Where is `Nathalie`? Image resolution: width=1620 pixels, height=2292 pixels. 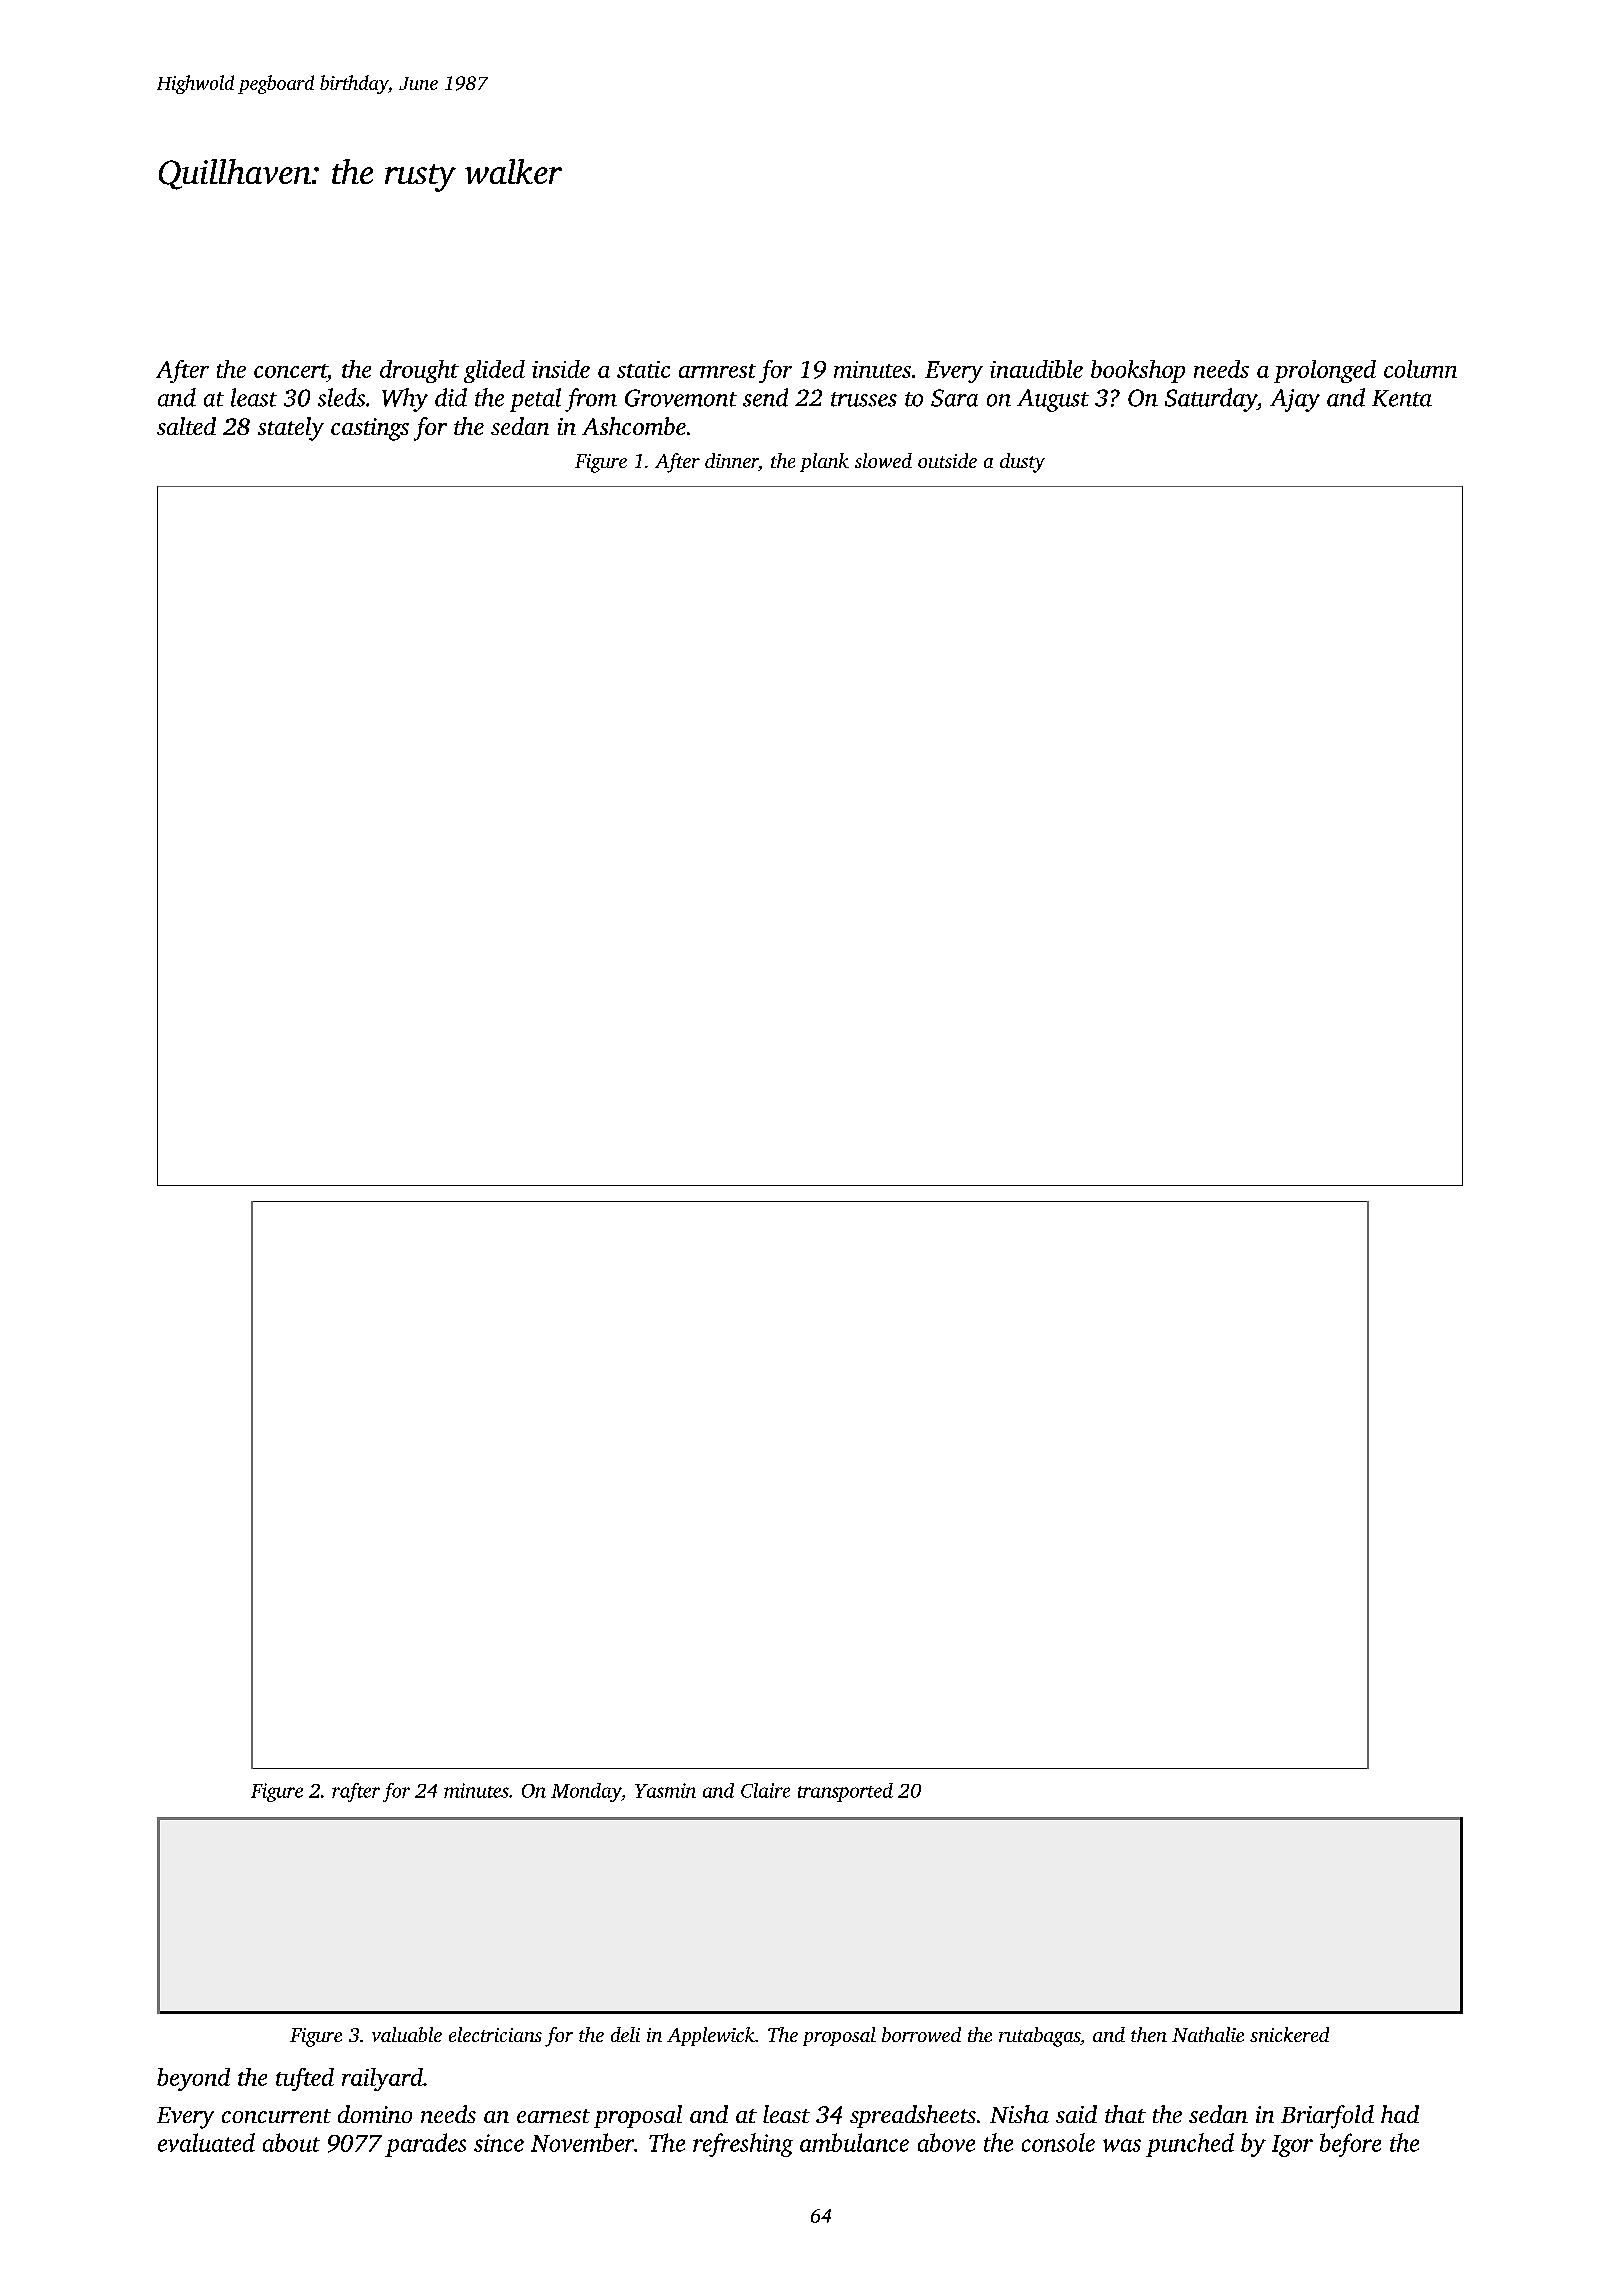
Nathalie is located at coordinates (1208, 2034).
